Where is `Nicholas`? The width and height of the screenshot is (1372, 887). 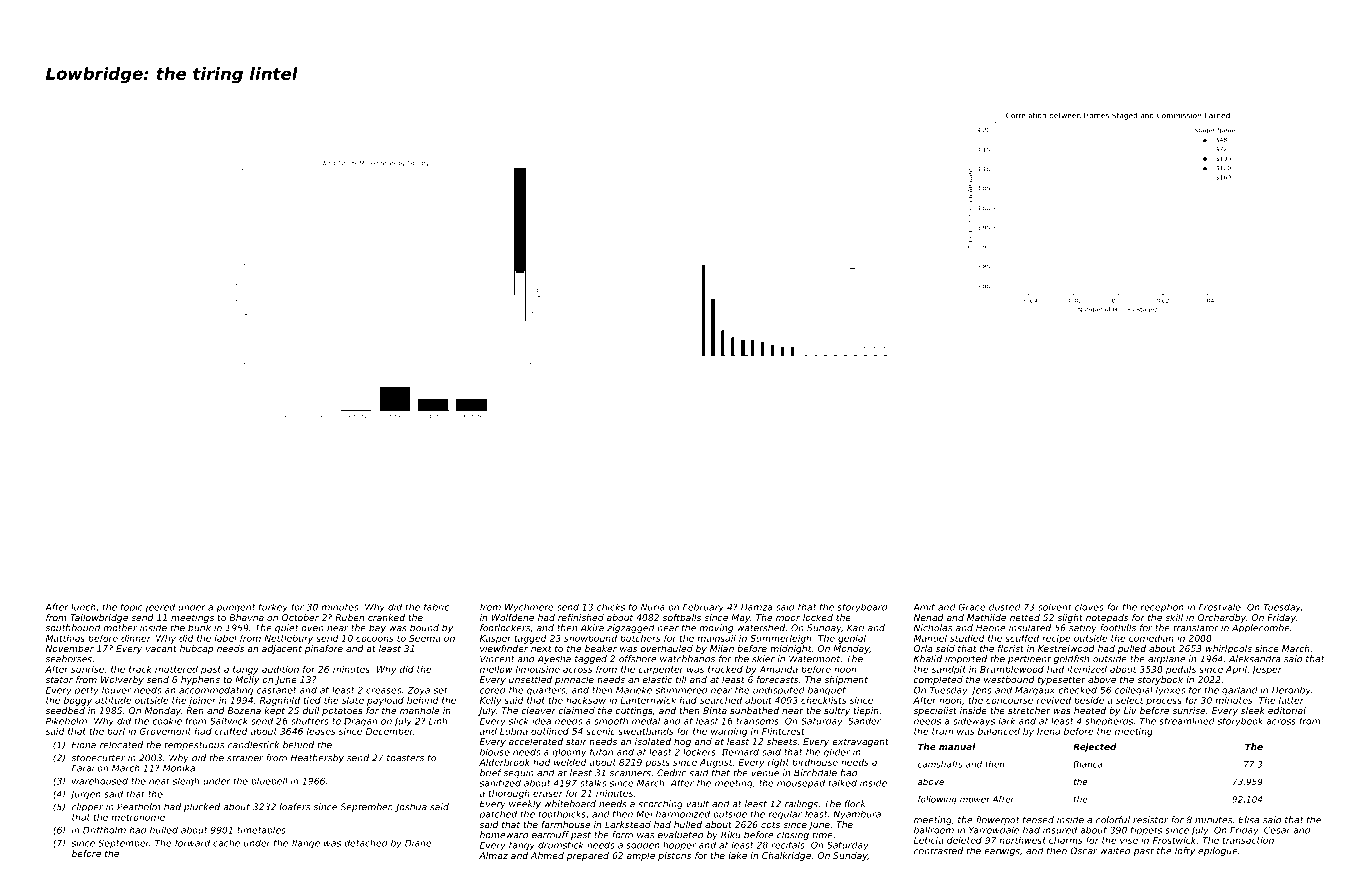
Nicholas is located at coordinates (933, 628).
